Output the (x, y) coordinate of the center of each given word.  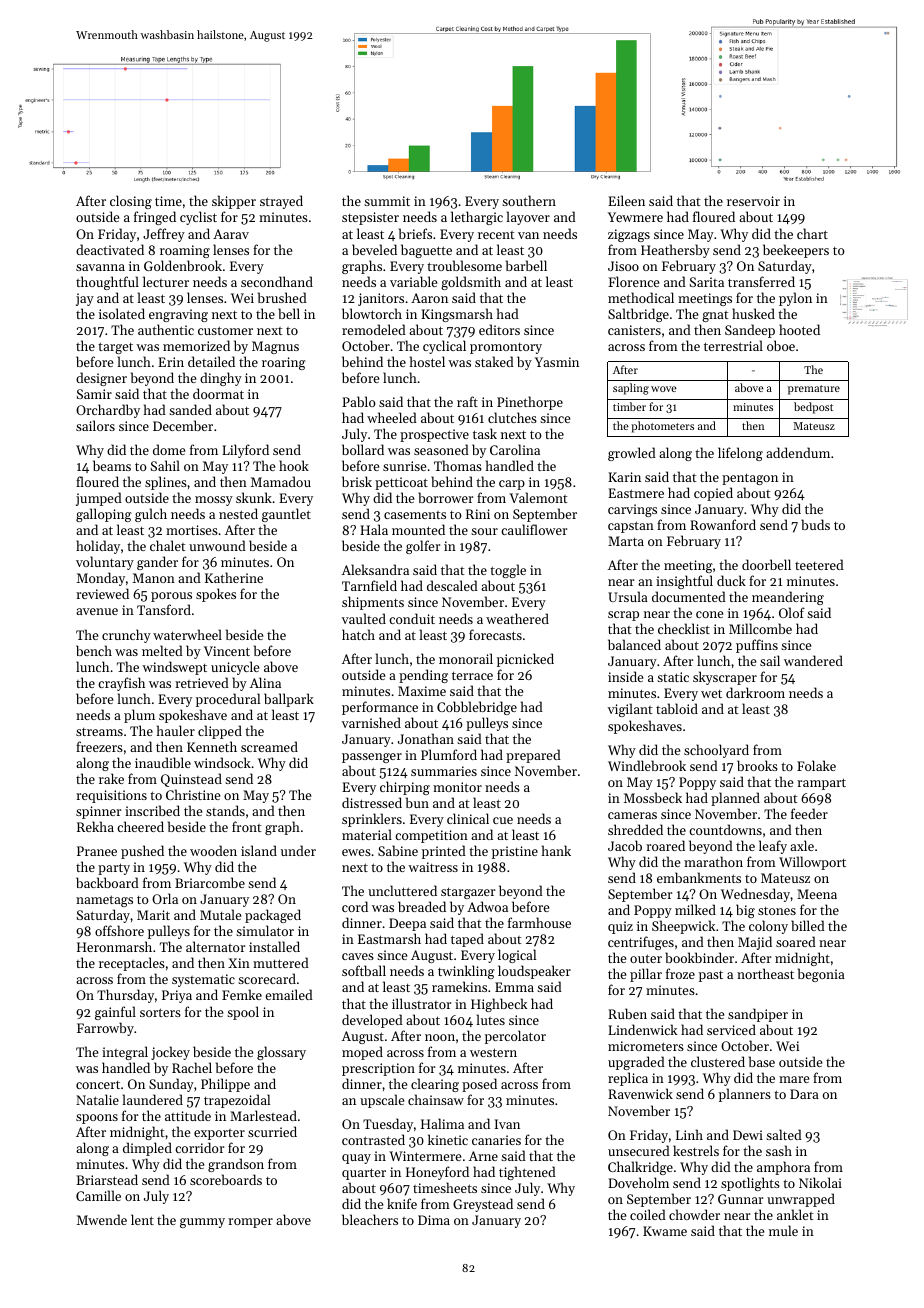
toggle (508, 571)
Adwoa (487, 906)
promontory (506, 348)
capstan (631, 527)
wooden (213, 850)
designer (101, 379)
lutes (491, 1019)
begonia (821, 975)
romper (250, 1223)
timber (629, 406)
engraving (178, 315)
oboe (781, 345)
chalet (168, 545)
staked (494, 361)
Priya (177, 996)
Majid (755, 943)
